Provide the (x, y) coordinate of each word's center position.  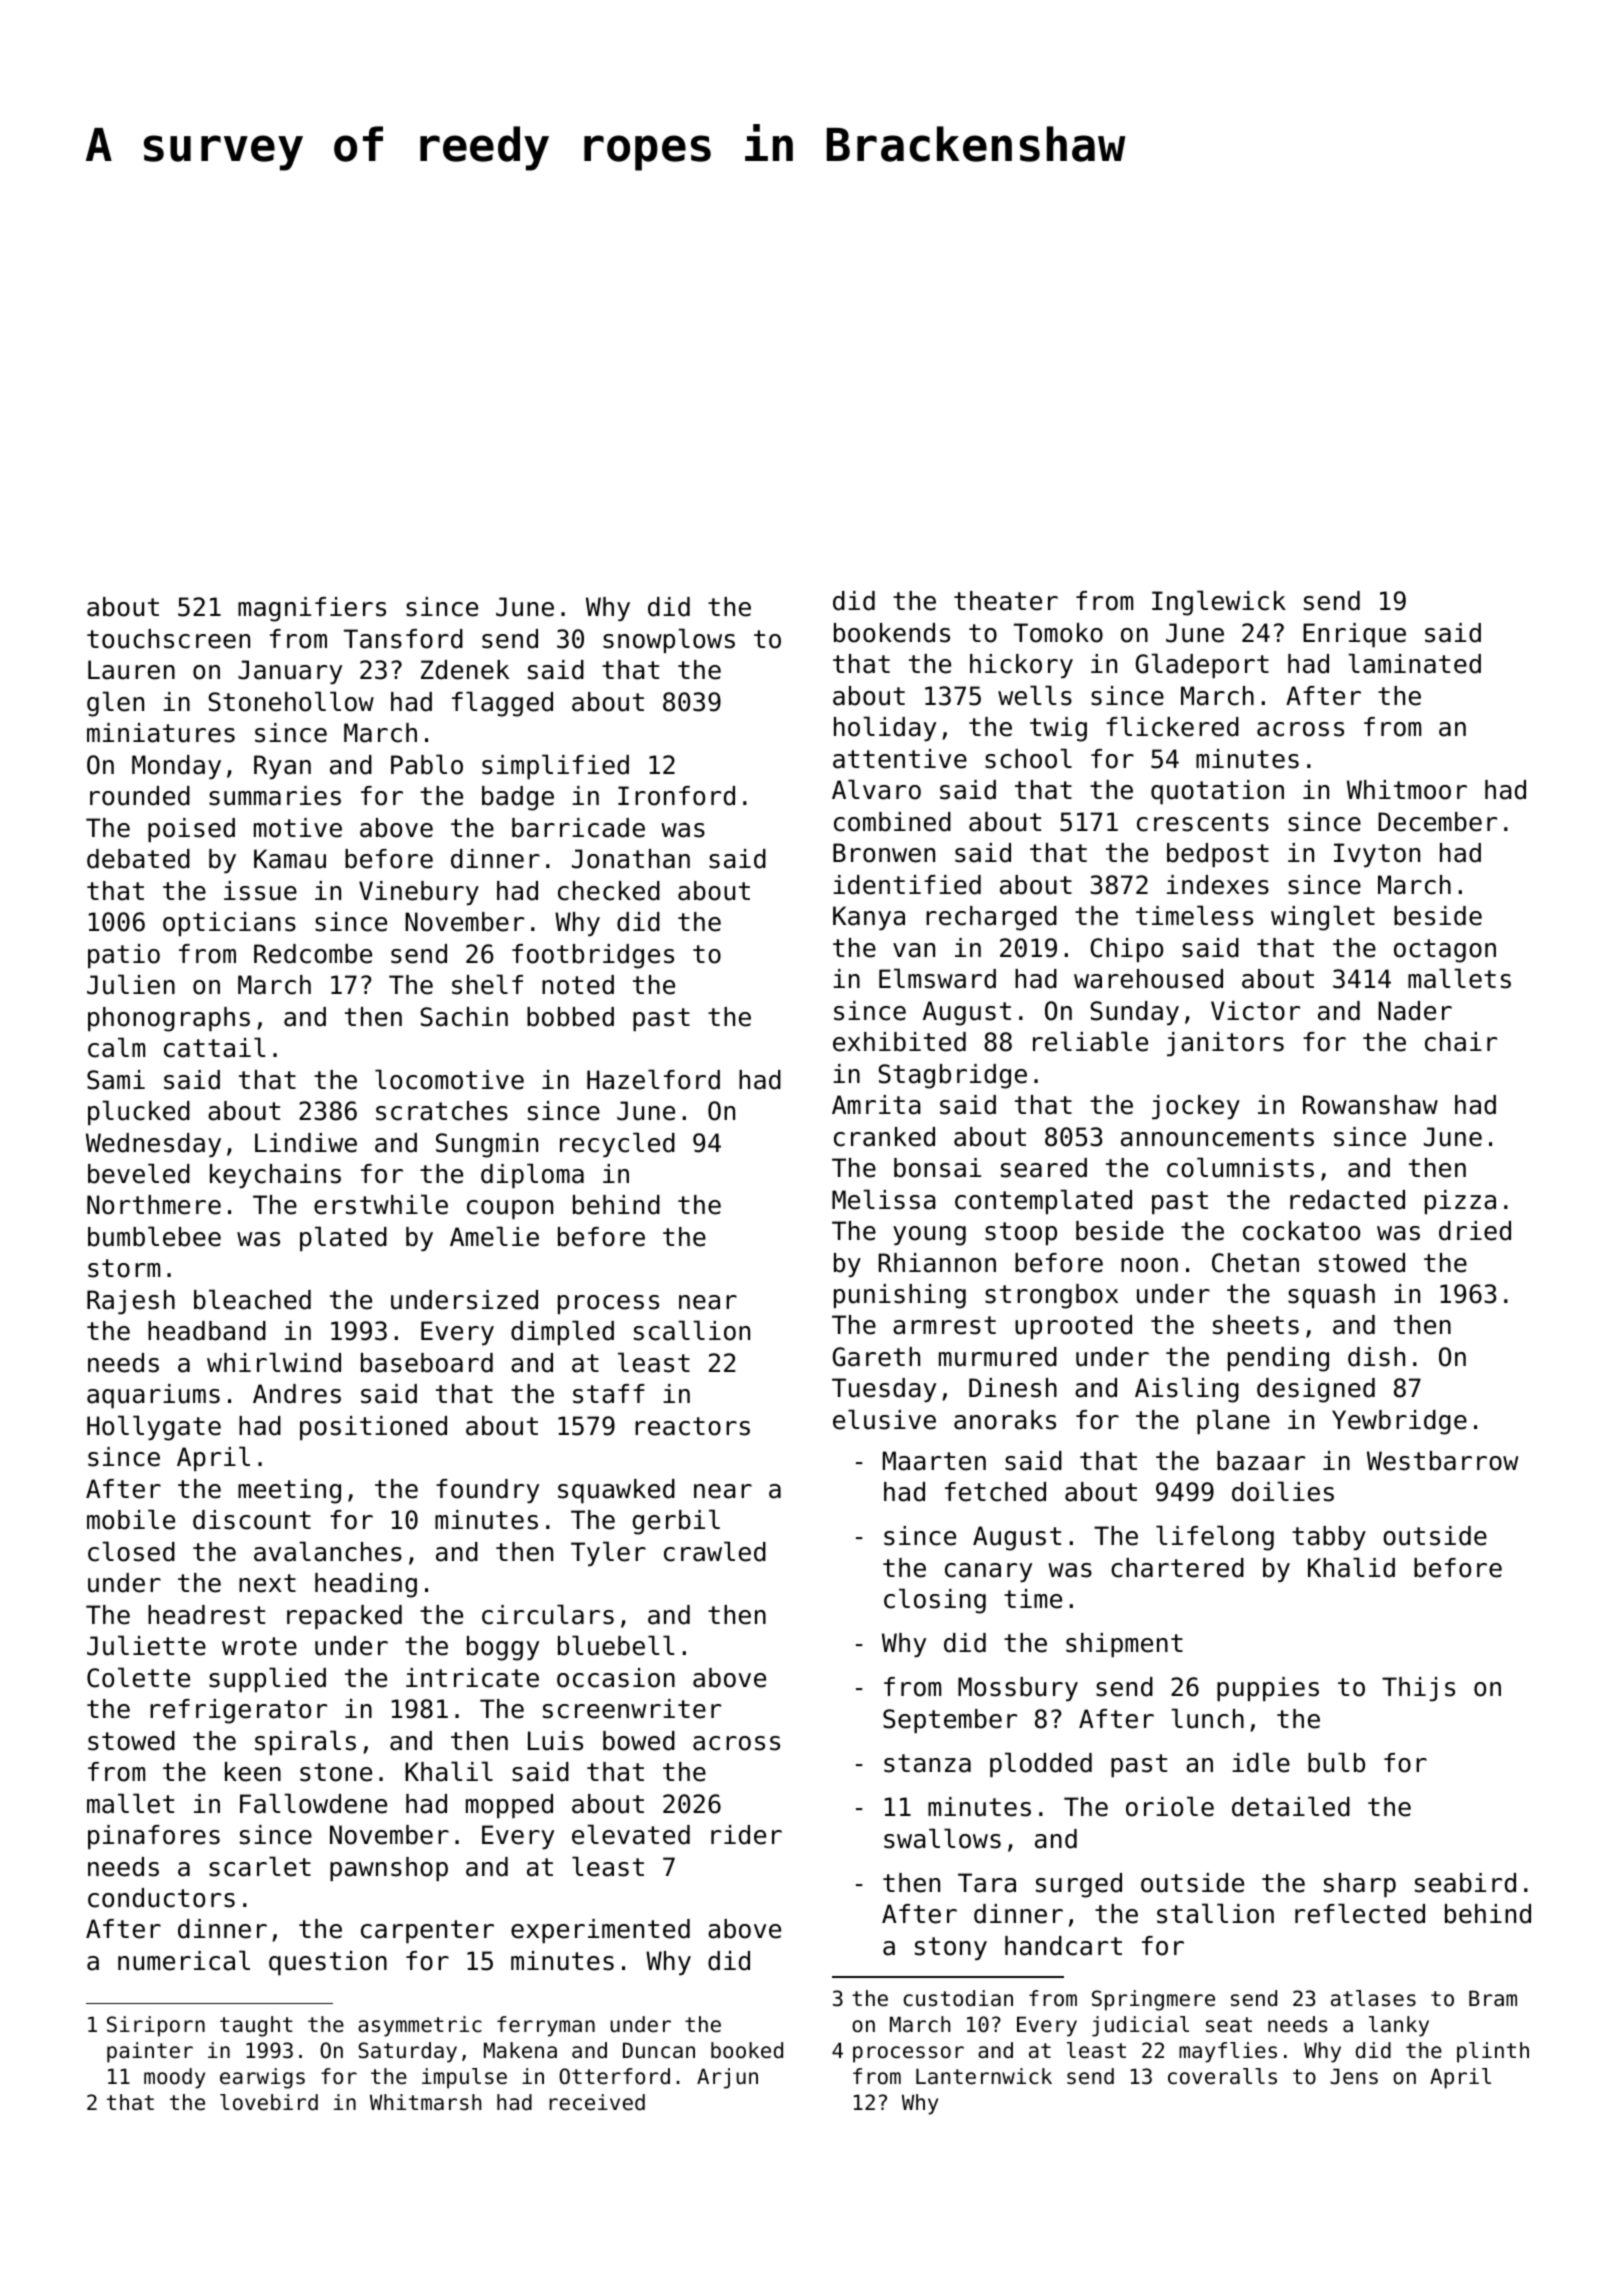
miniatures (161, 733)
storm (124, 1268)
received (597, 2102)
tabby (1329, 1538)
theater (1006, 601)
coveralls (1222, 2076)
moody (174, 2078)
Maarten (934, 1461)
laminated (1414, 663)
